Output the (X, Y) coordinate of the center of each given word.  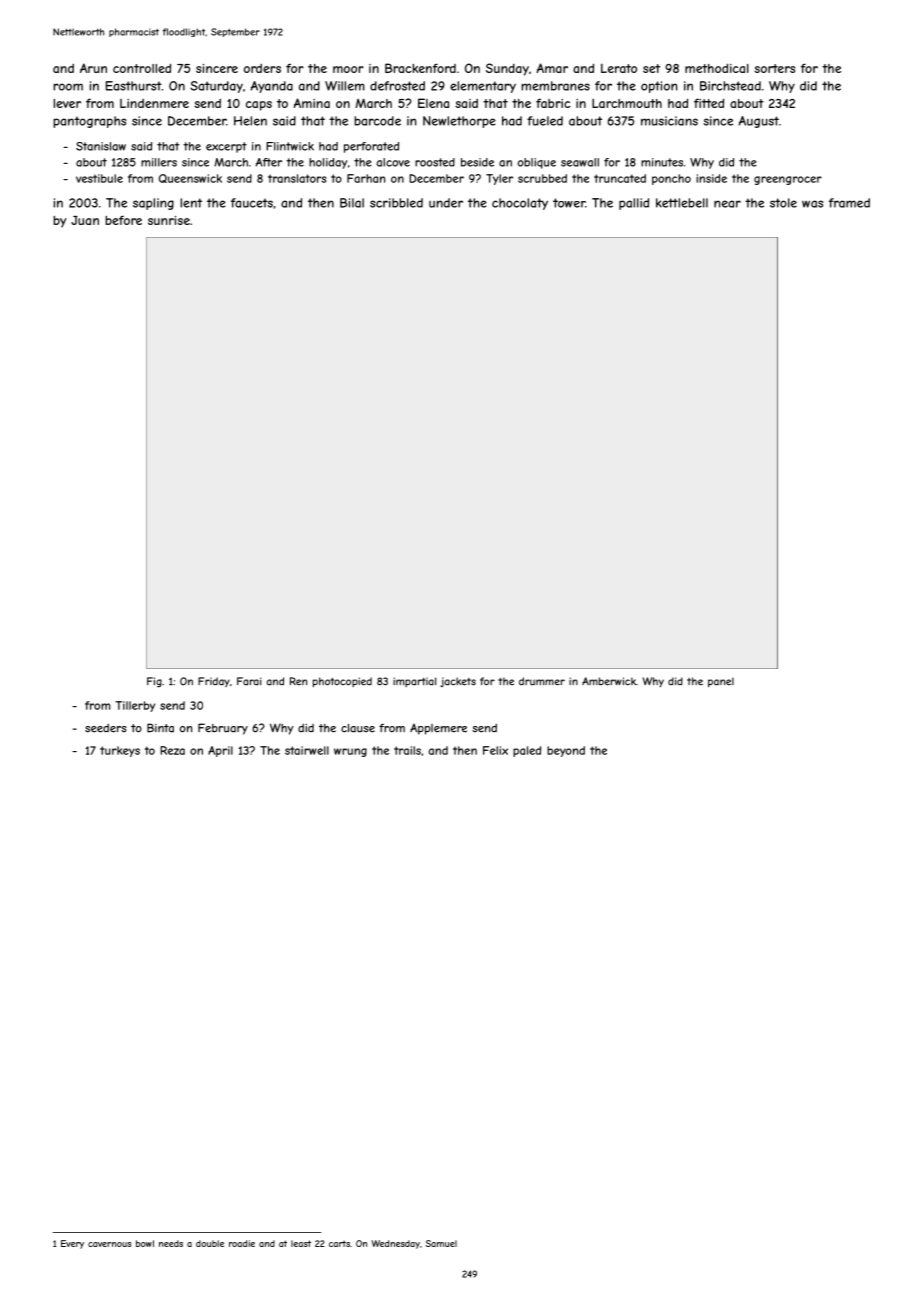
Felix (495, 750)
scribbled (396, 203)
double (210, 1243)
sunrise (169, 220)
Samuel (441, 1243)
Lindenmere (154, 103)
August (759, 122)
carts (339, 1243)
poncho (671, 179)
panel (721, 682)
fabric (553, 103)
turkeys (120, 751)
